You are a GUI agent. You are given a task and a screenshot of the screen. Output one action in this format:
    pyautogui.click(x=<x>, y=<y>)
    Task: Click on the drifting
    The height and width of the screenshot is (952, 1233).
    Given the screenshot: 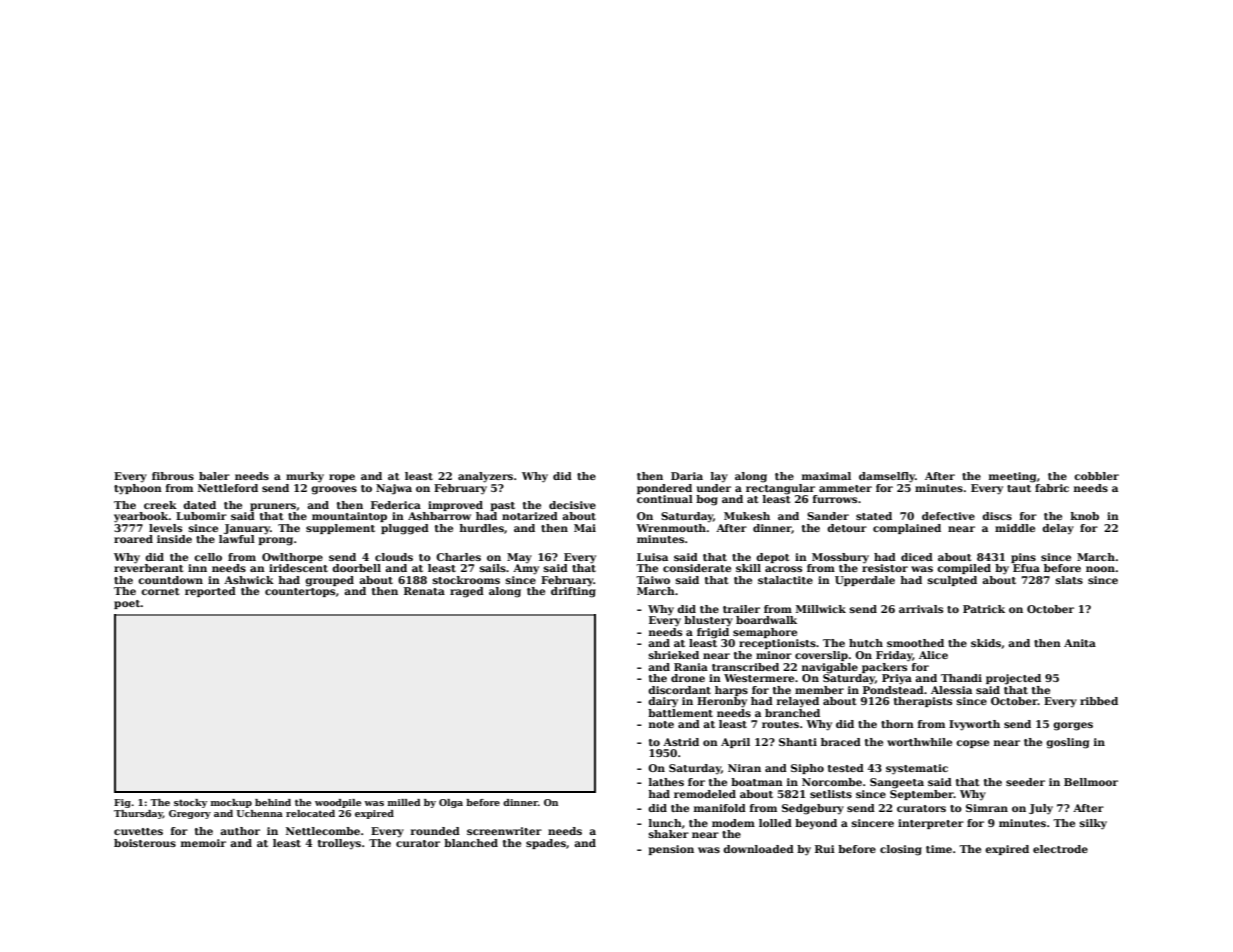 What is the action you would take?
    pyautogui.click(x=573, y=592)
